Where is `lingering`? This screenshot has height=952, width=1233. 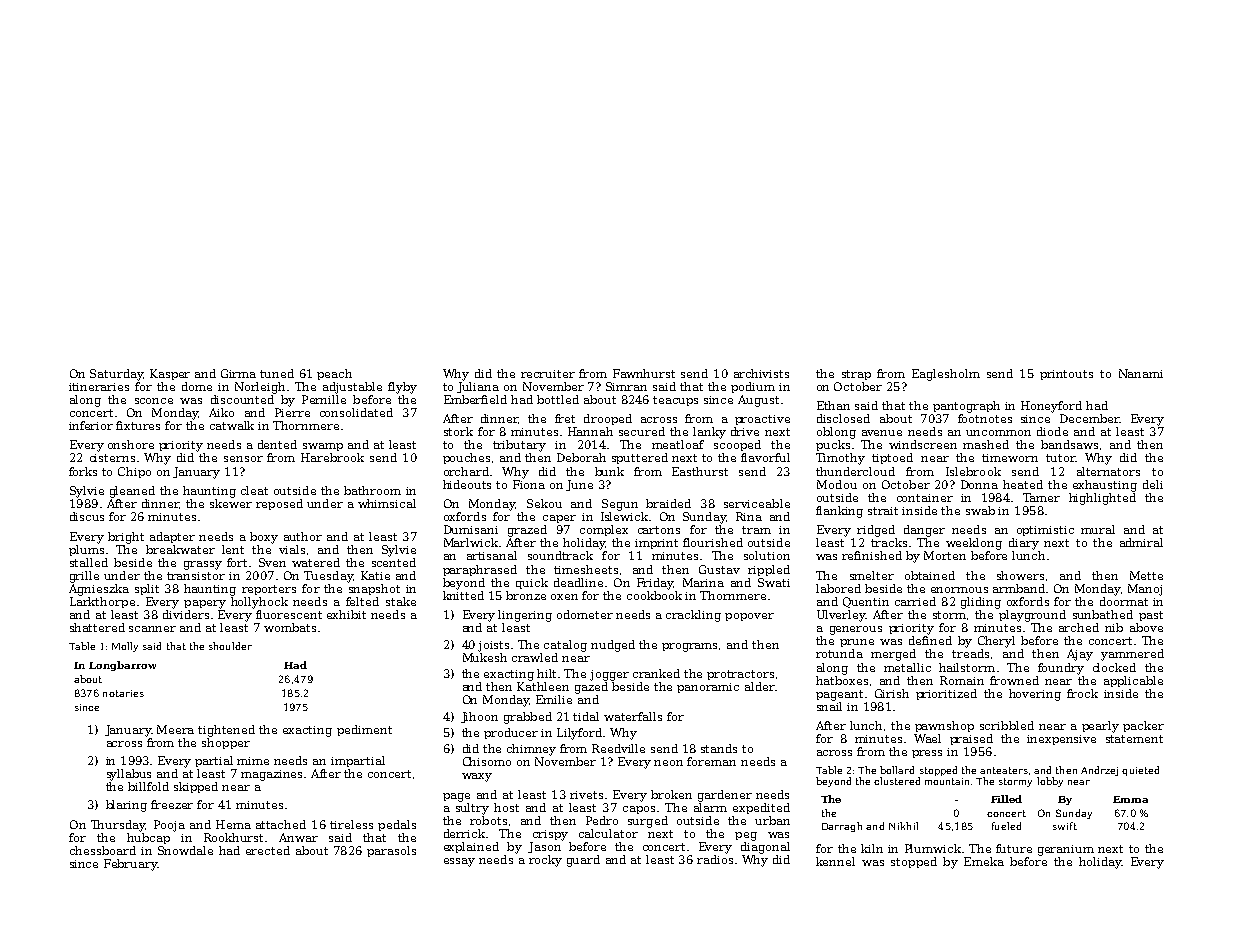 lingering is located at coordinates (525, 616).
